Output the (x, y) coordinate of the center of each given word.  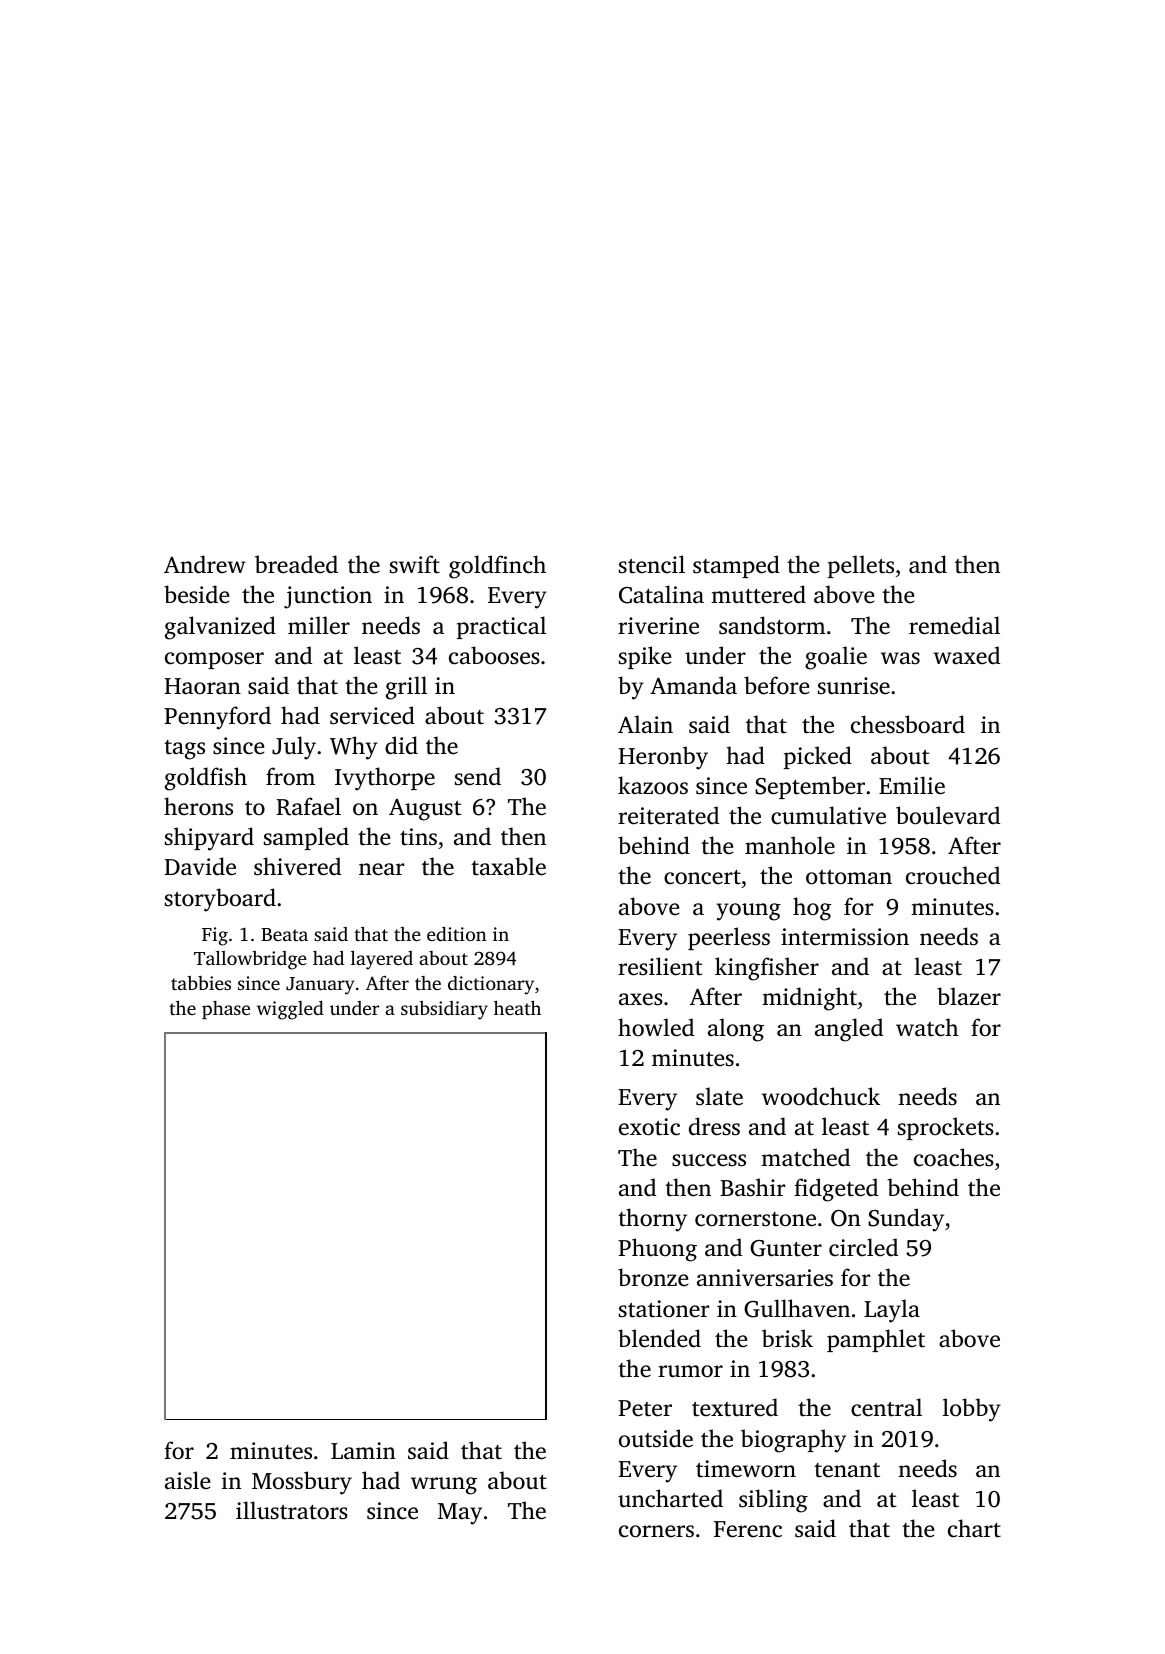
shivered (297, 866)
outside (656, 1438)
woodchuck (821, 1096)
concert (702, 877)
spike (645, 657)
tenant (847, 1470)
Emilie (912, 785)
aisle (187, 1480)
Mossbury (302, 1483)
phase (226, 1010)
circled (863, 1247)
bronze (653, 1277)
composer (214, 660)
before (776, 685)
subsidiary (444, 1010)
